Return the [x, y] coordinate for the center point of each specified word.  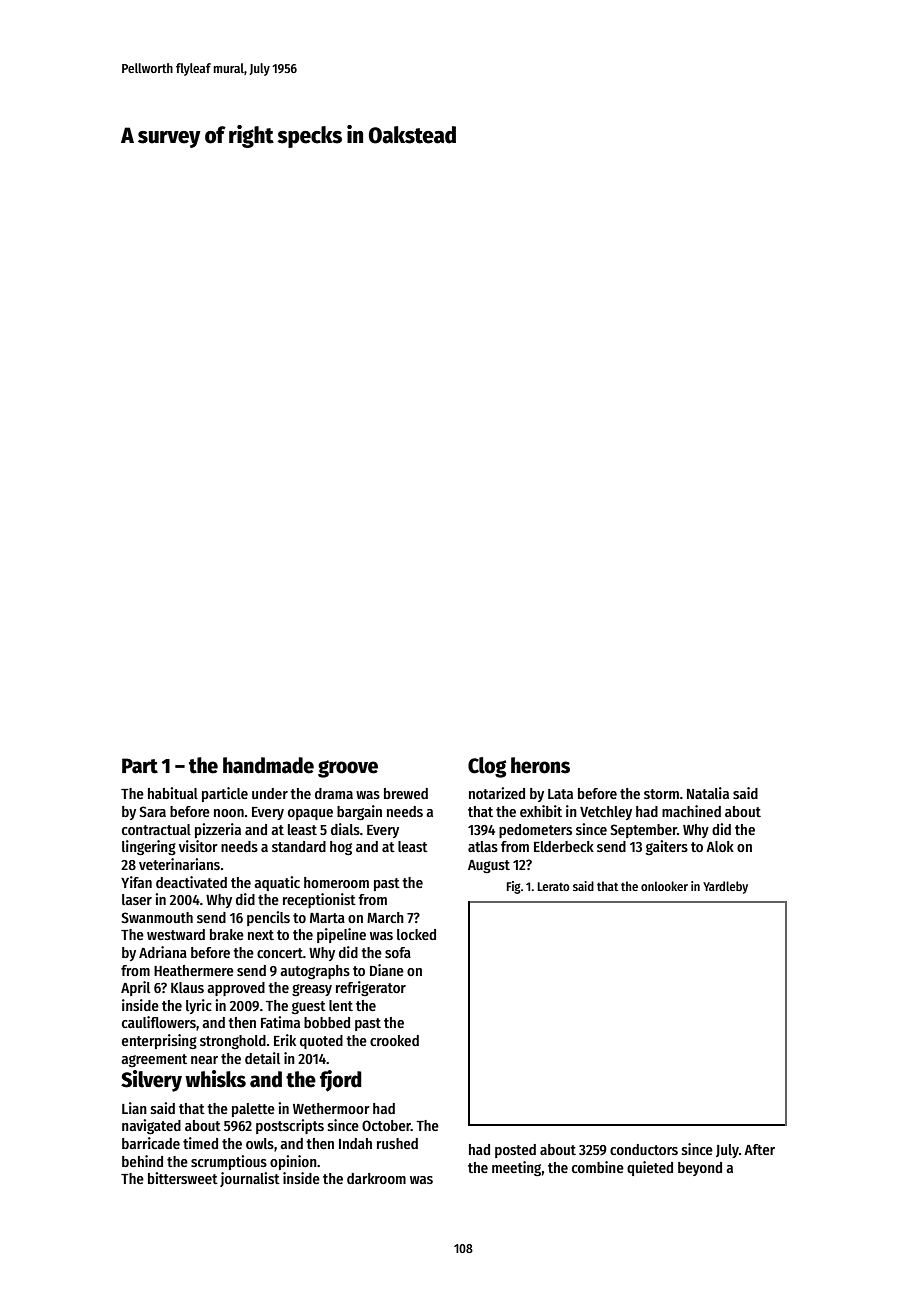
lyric [199, 1006]
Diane [387, 970]
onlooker [664, 886]
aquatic [277, 883]
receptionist [319, 900]
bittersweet [183, 1178]
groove [348, 769]
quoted [321, 1042]
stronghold [233, 1042]
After [759, 1149]
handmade [268, 765]
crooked [394, 1040]
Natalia [708, 793]
